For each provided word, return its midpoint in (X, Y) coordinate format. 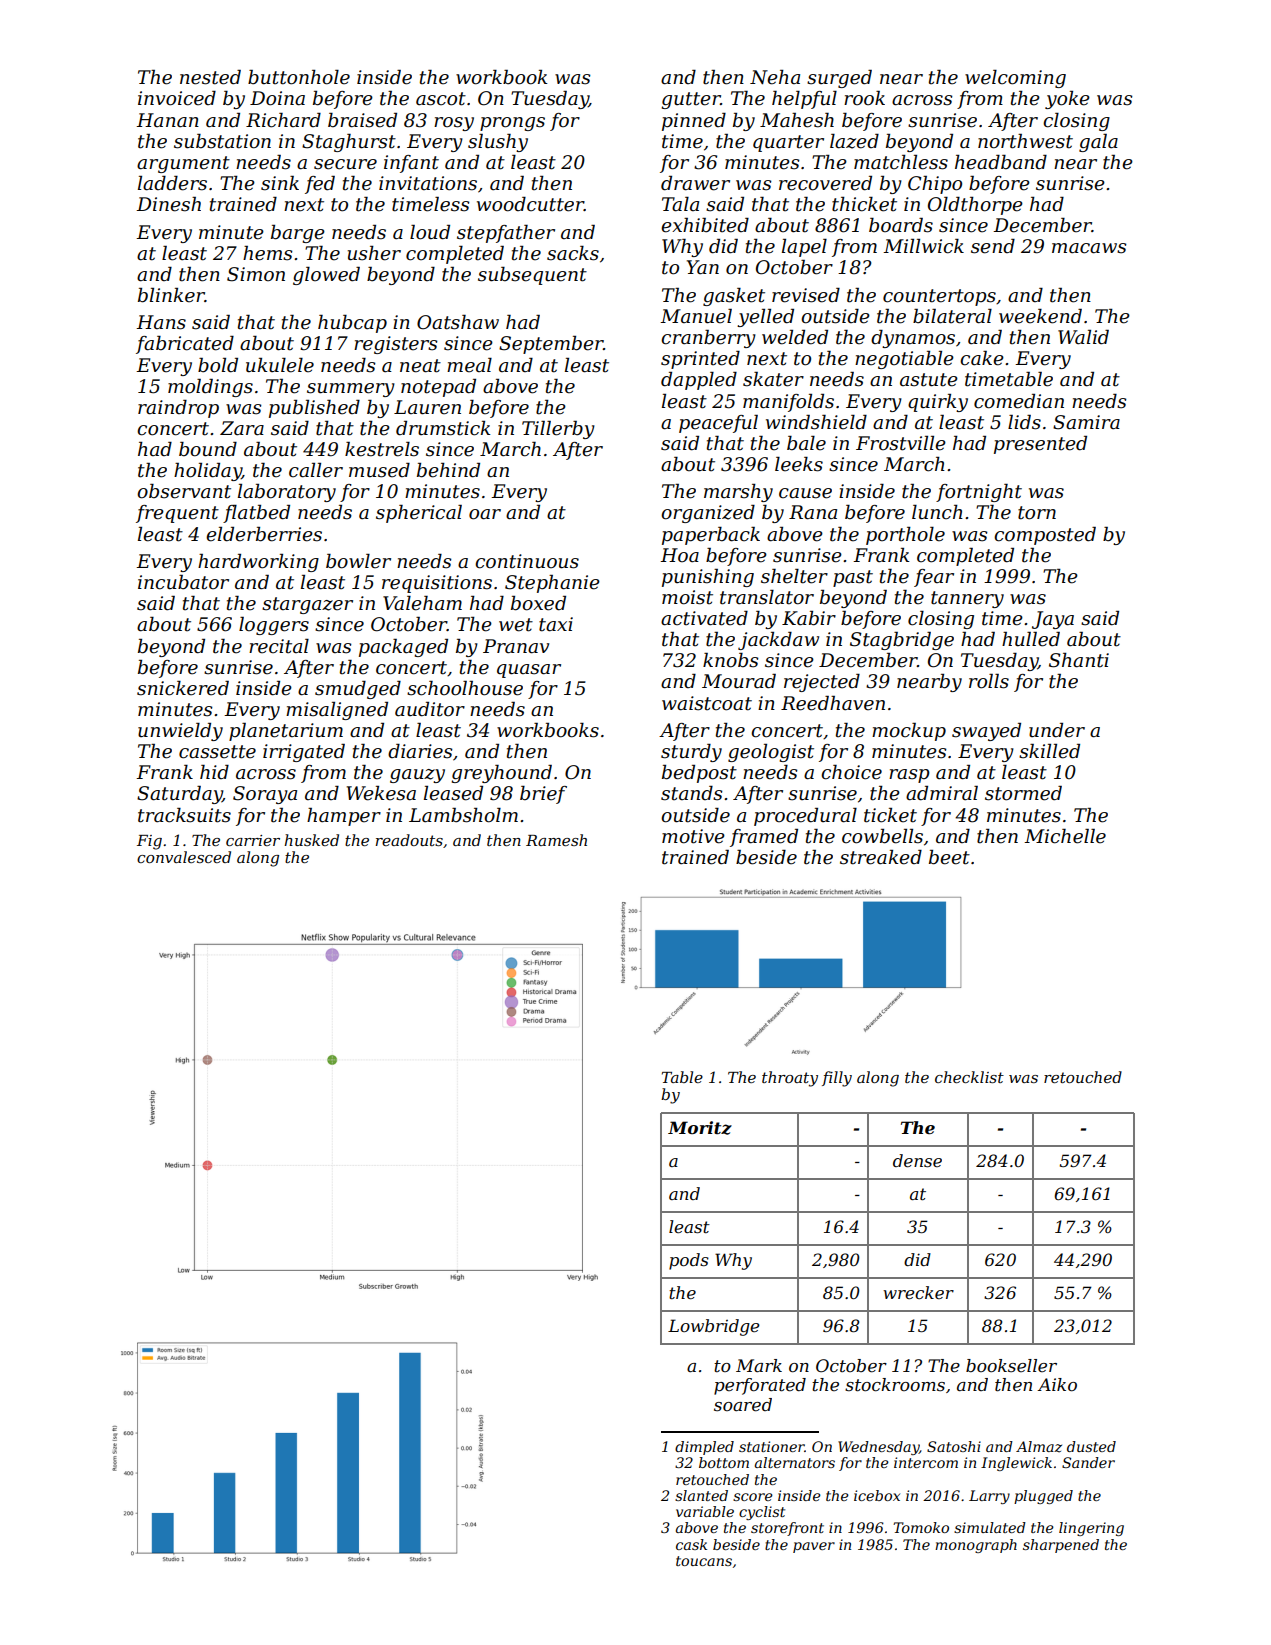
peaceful (718, 424)
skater (773, 379)
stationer (772, 1446)
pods (689, 1261)
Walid (1083, 337)
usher (374, 253)
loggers (274, 626)
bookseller (1011, 1365)
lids (1024, 422)
